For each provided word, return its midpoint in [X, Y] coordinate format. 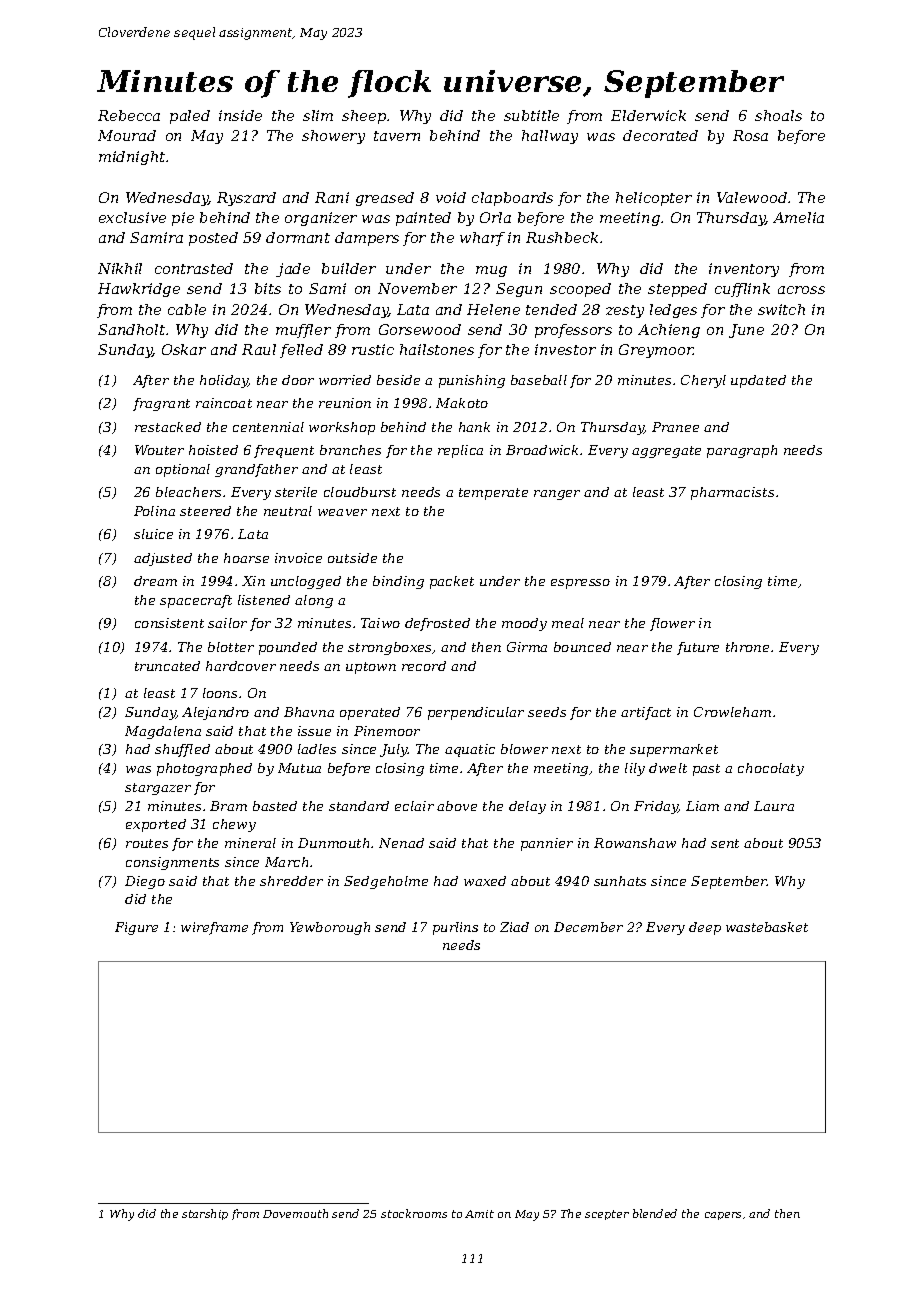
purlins [455, 928]
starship [205, 1214]
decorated [660, 135]
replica [460, 451]
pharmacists [732, 493]
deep [705, 928]
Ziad [514, 927]
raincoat [224, 403]
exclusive [132, 217]
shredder [291, 881]
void [451, 197]
